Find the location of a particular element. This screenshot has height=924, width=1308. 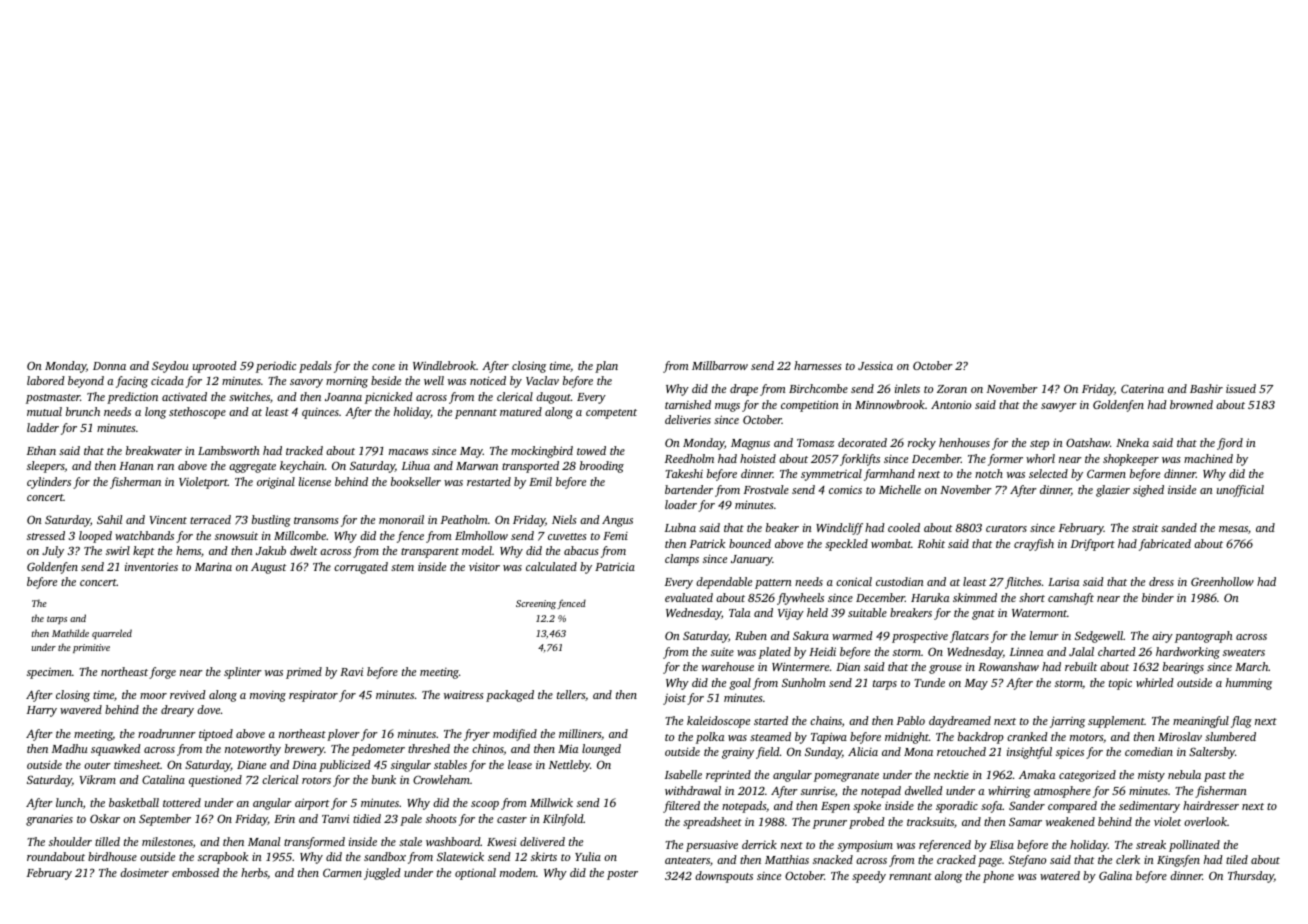

quinces is located at coordinates (320, 413).
